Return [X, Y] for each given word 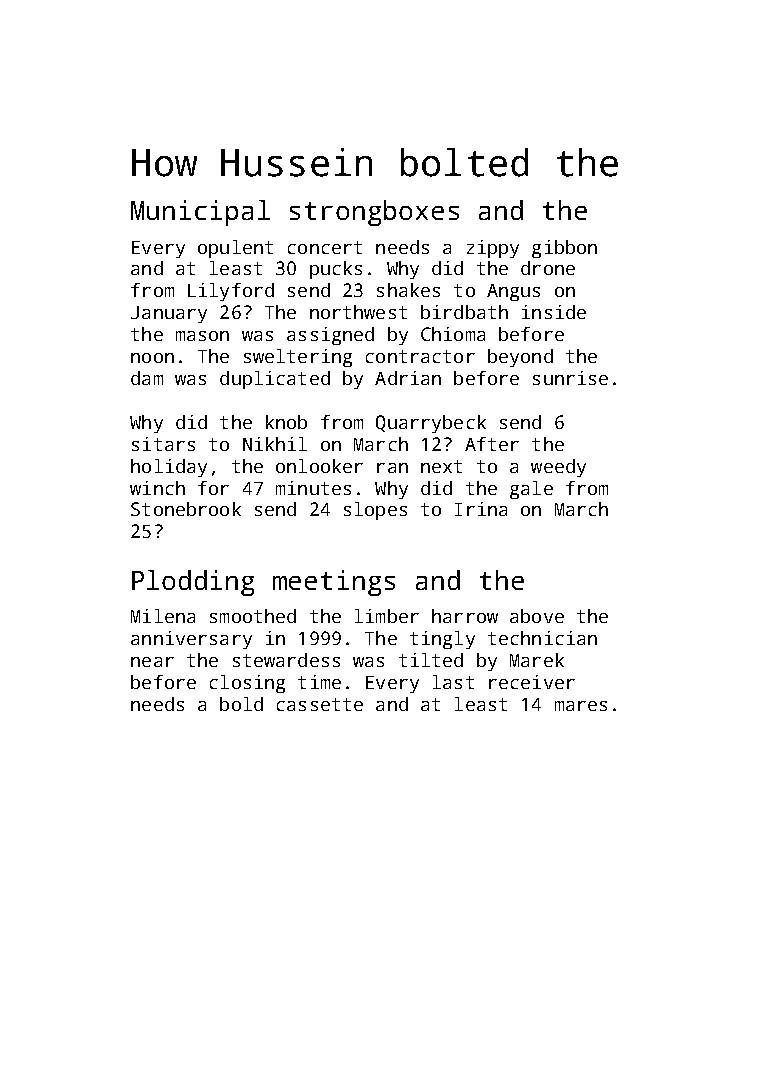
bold [241, 704]
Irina [481, 509]
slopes [375, 511]
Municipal [200, 213]
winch [157, 488]
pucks [336, 270]
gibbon [564, 249]
